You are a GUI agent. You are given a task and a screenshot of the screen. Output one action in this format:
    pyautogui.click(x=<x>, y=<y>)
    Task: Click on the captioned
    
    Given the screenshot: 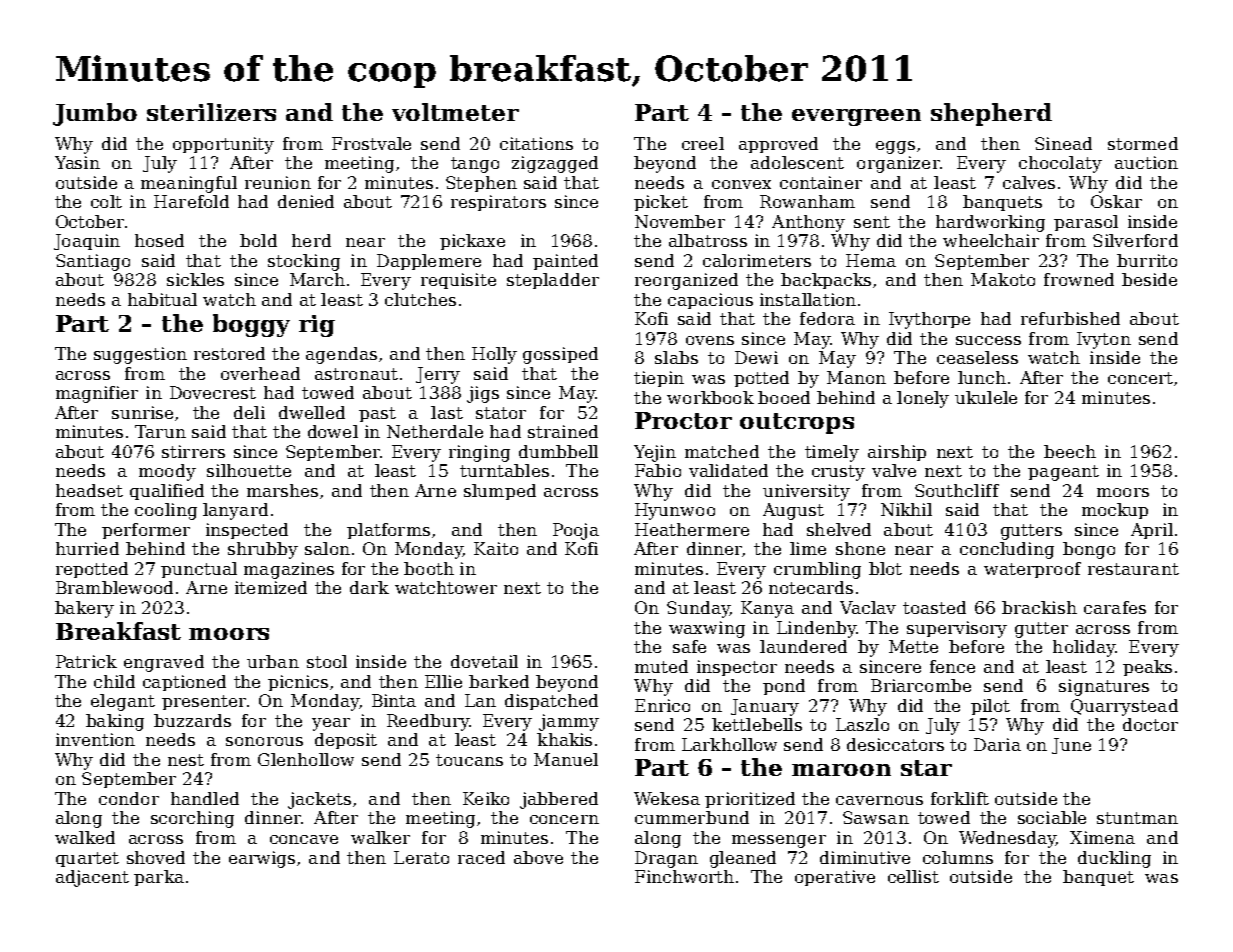 What is the action you would take?
    pyautogui.click(x=184, y=683)
